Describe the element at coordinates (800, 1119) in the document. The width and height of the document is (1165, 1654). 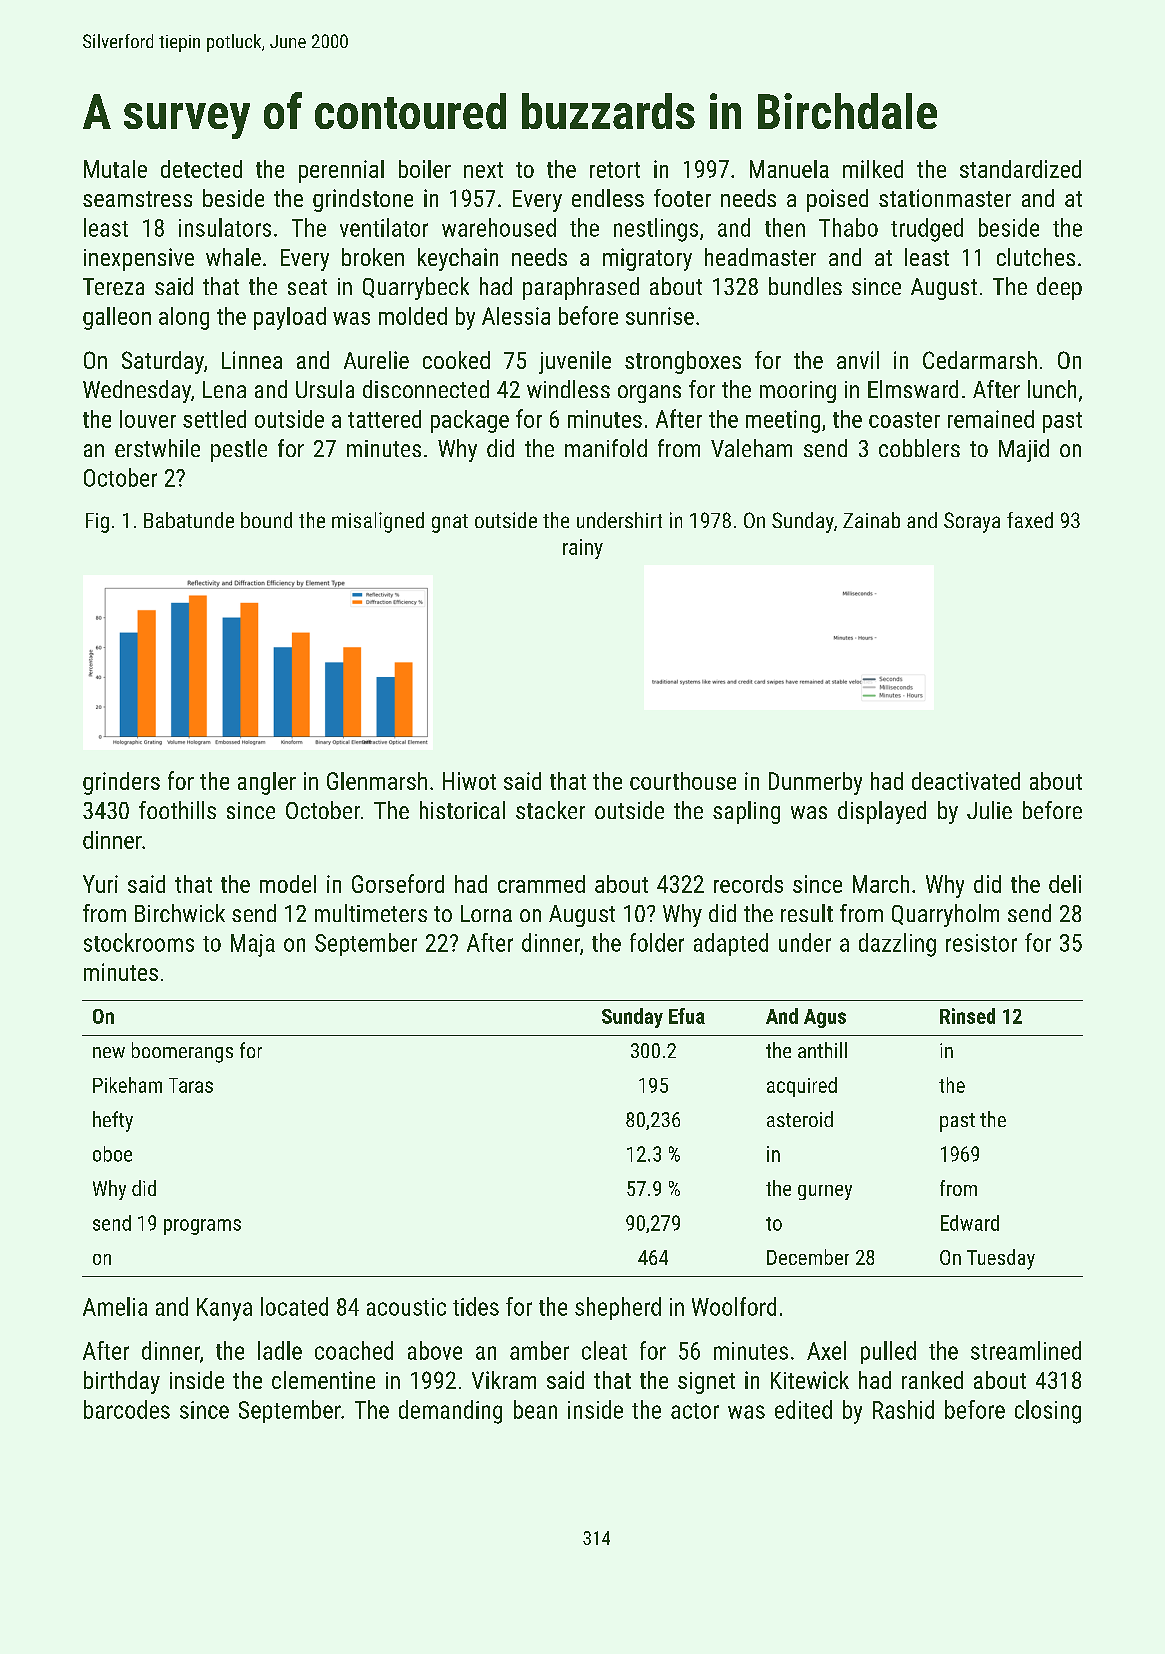
I see `asteroid` at that location.
